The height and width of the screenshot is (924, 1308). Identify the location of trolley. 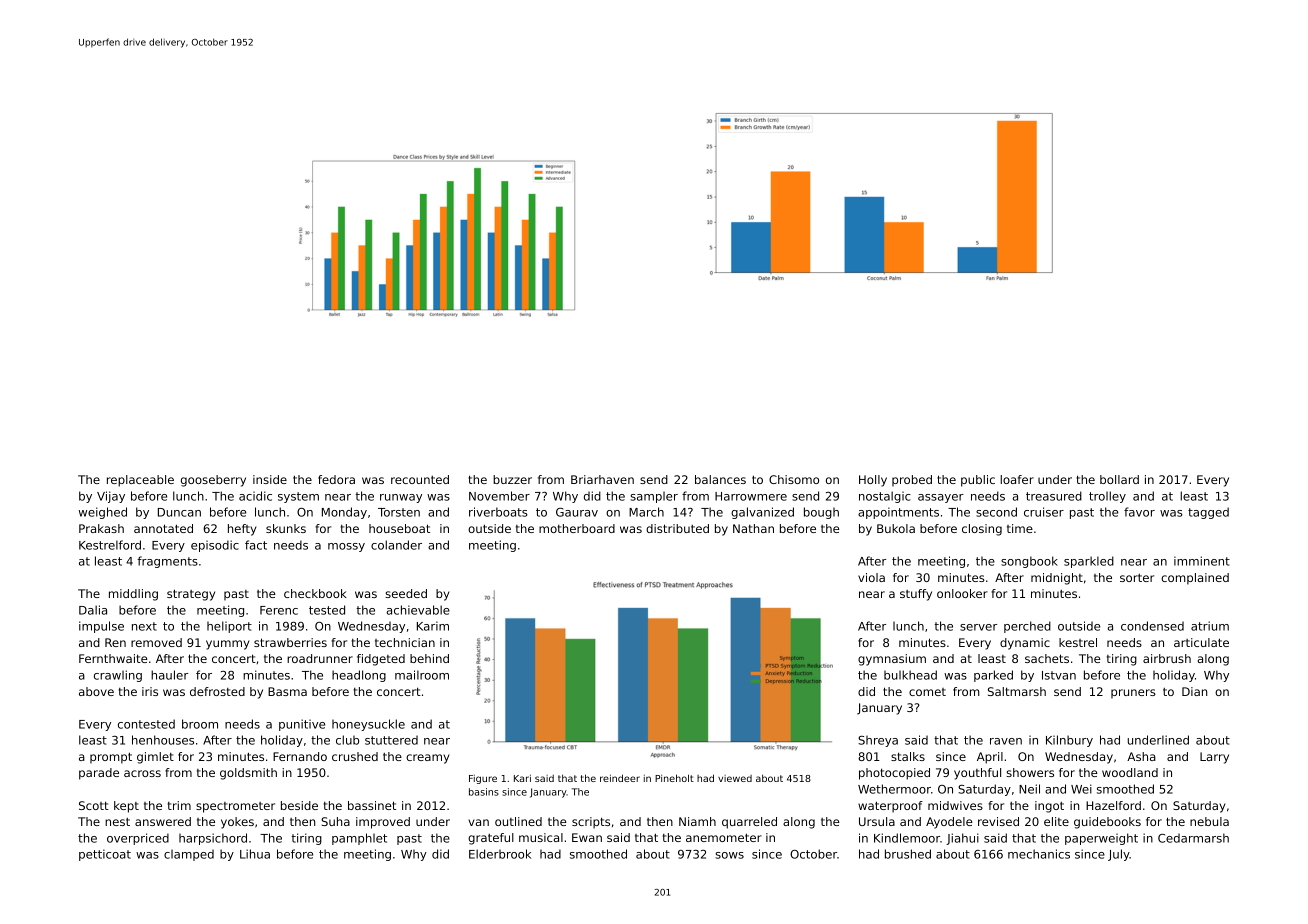
(1107, 497).
